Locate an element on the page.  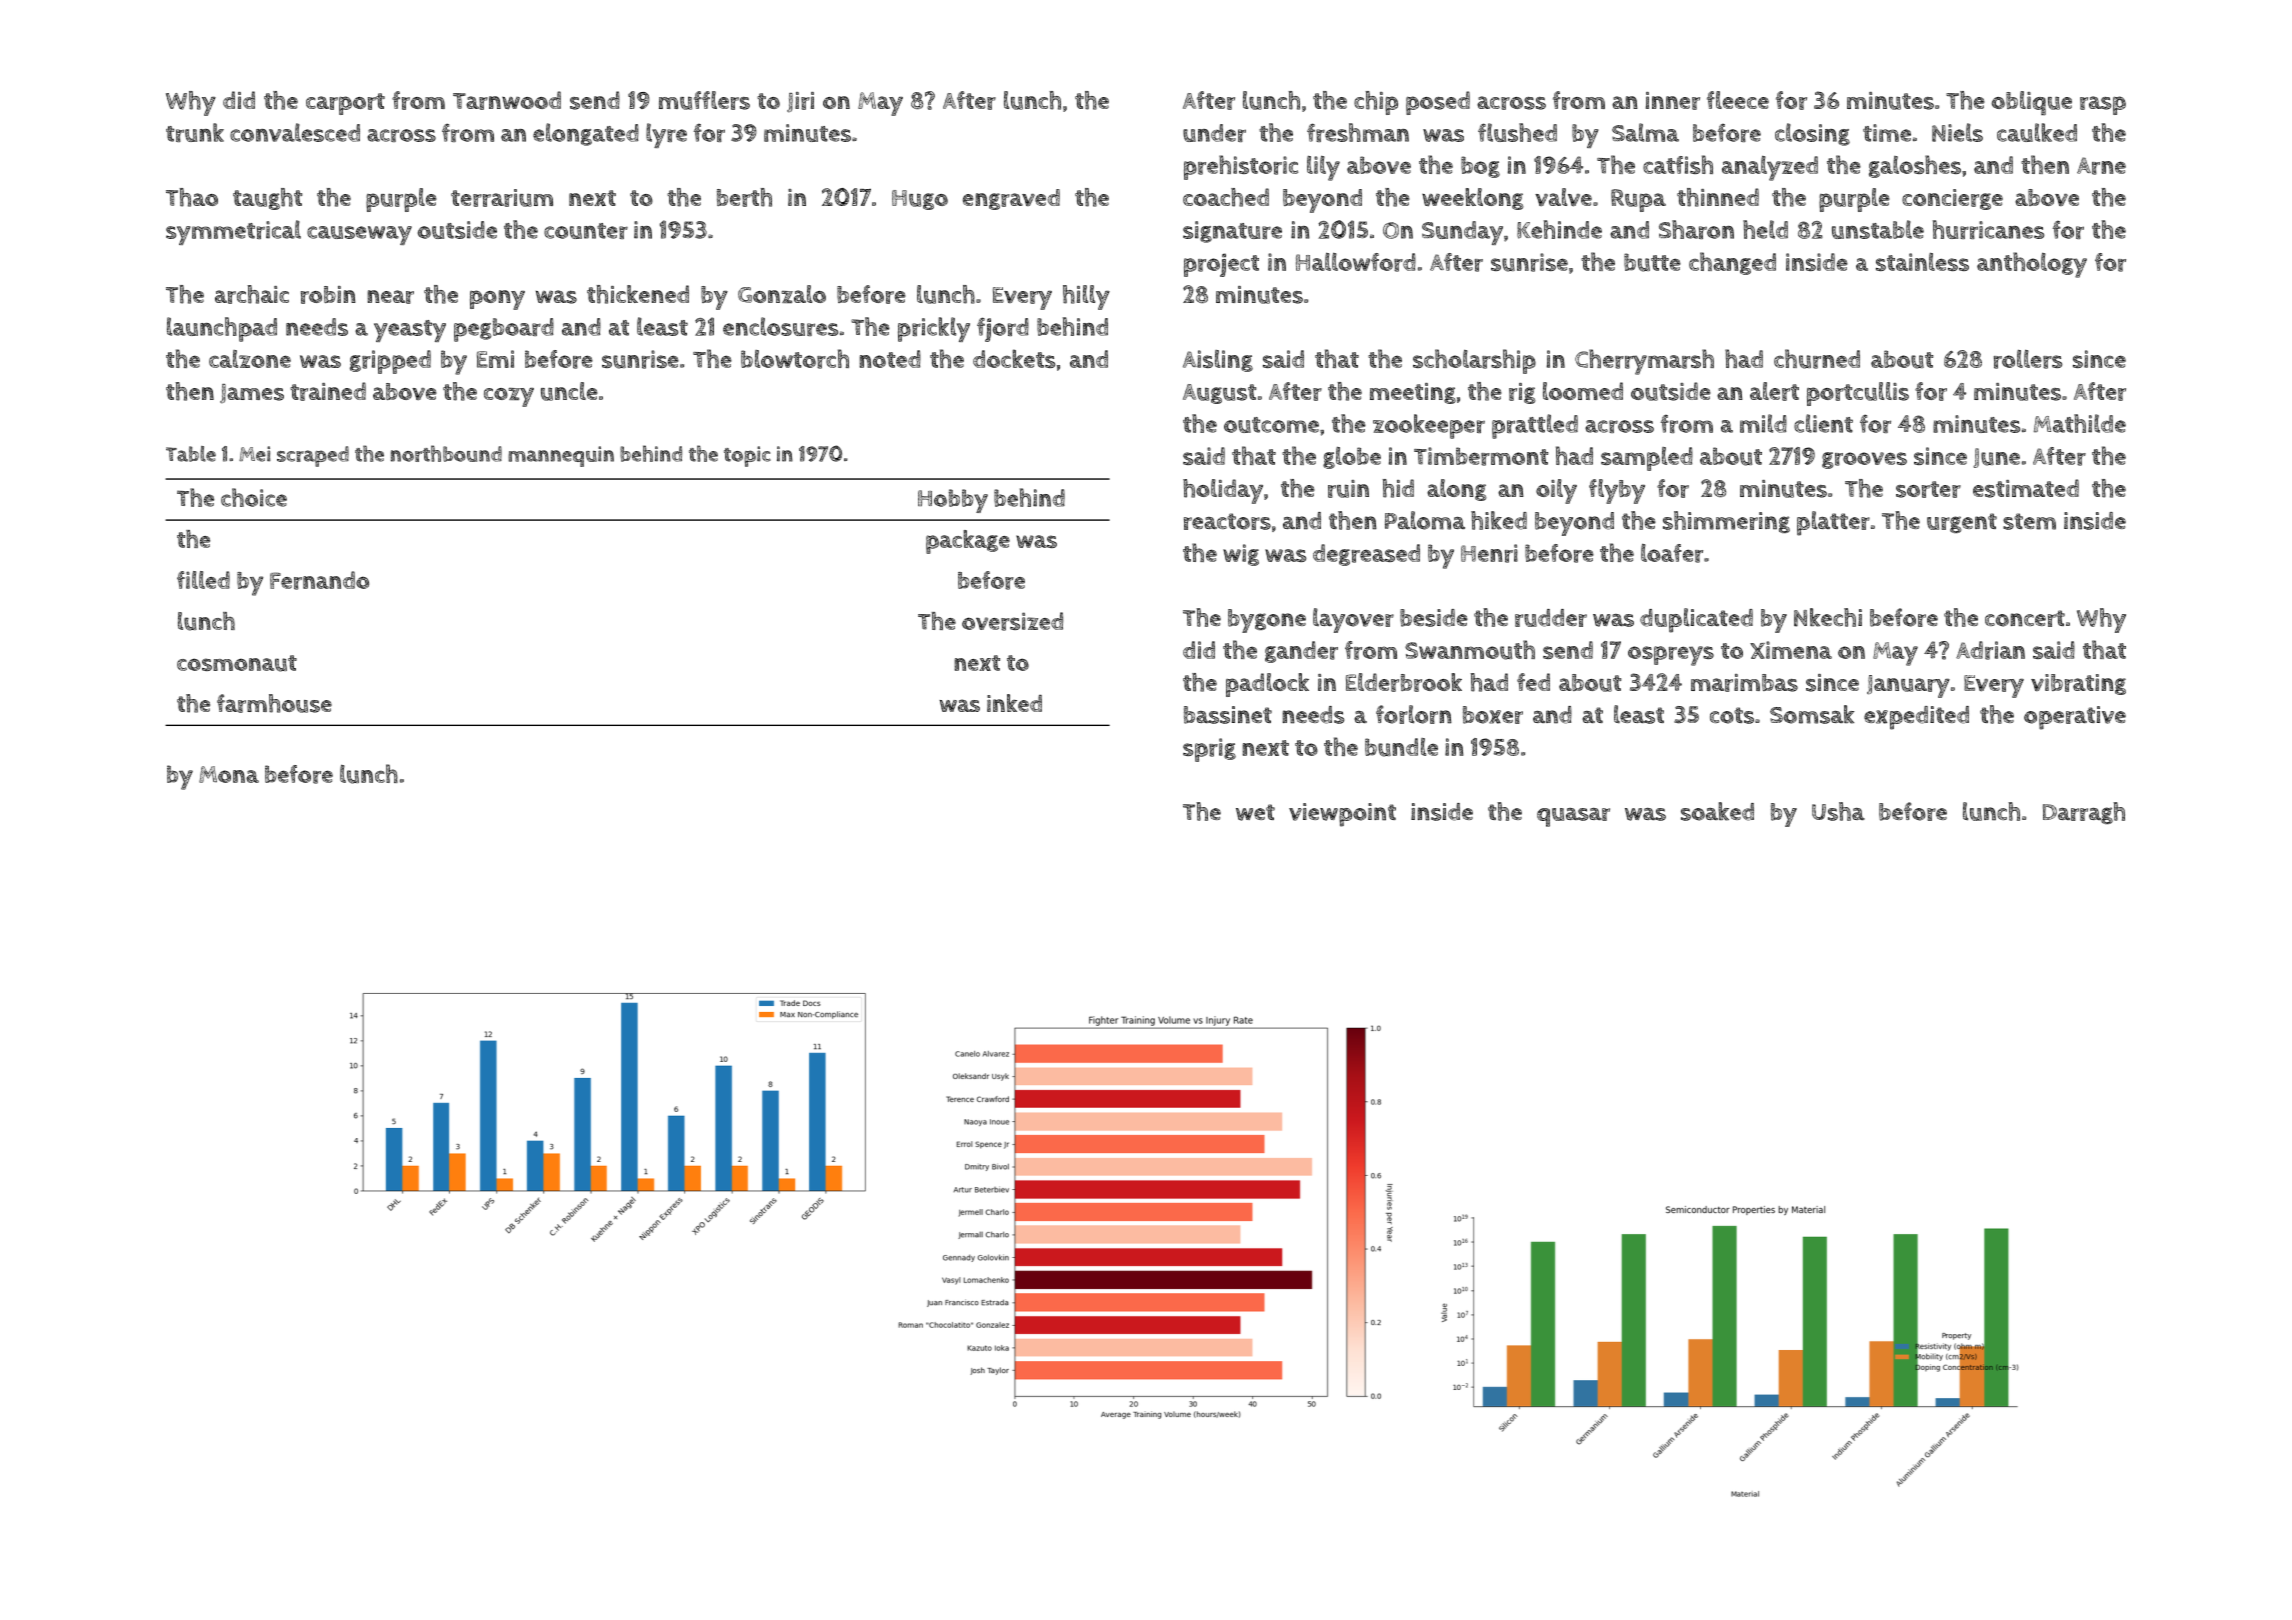
zookeeper is located at coordinates (1429, 426).
